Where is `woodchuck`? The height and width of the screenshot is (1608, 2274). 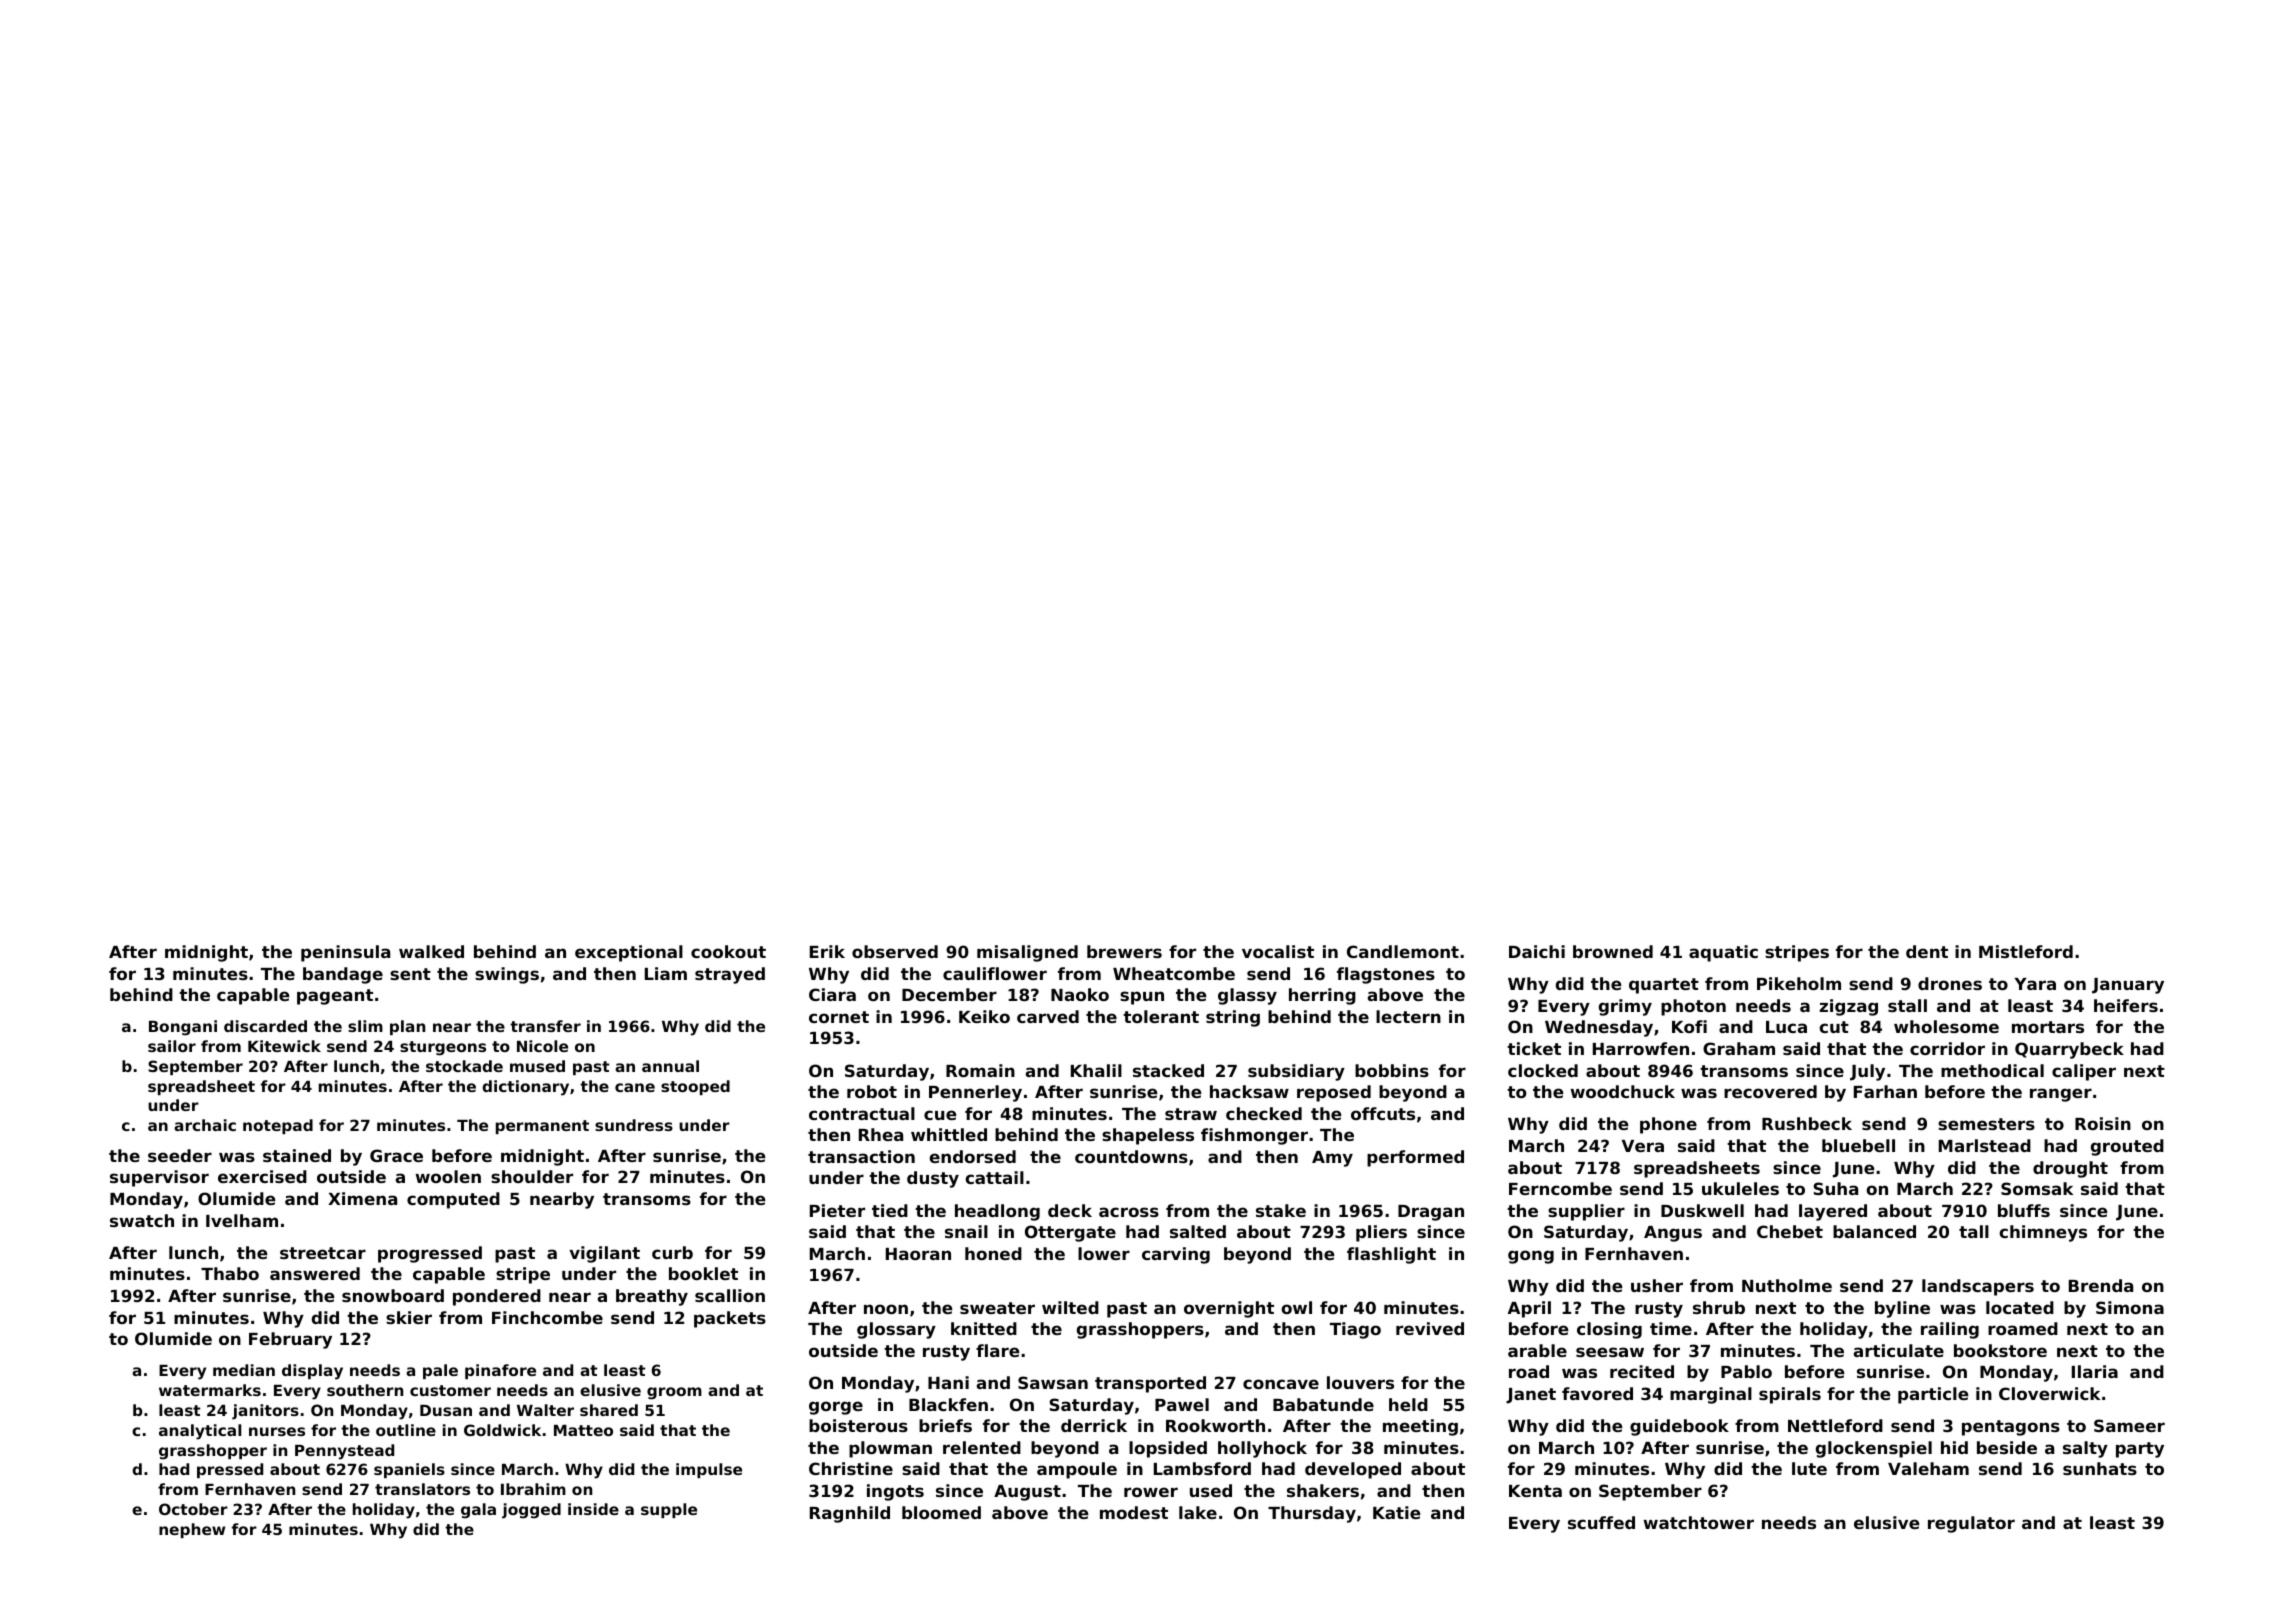 woodchuck is located at coordinates (1622, 1091).
